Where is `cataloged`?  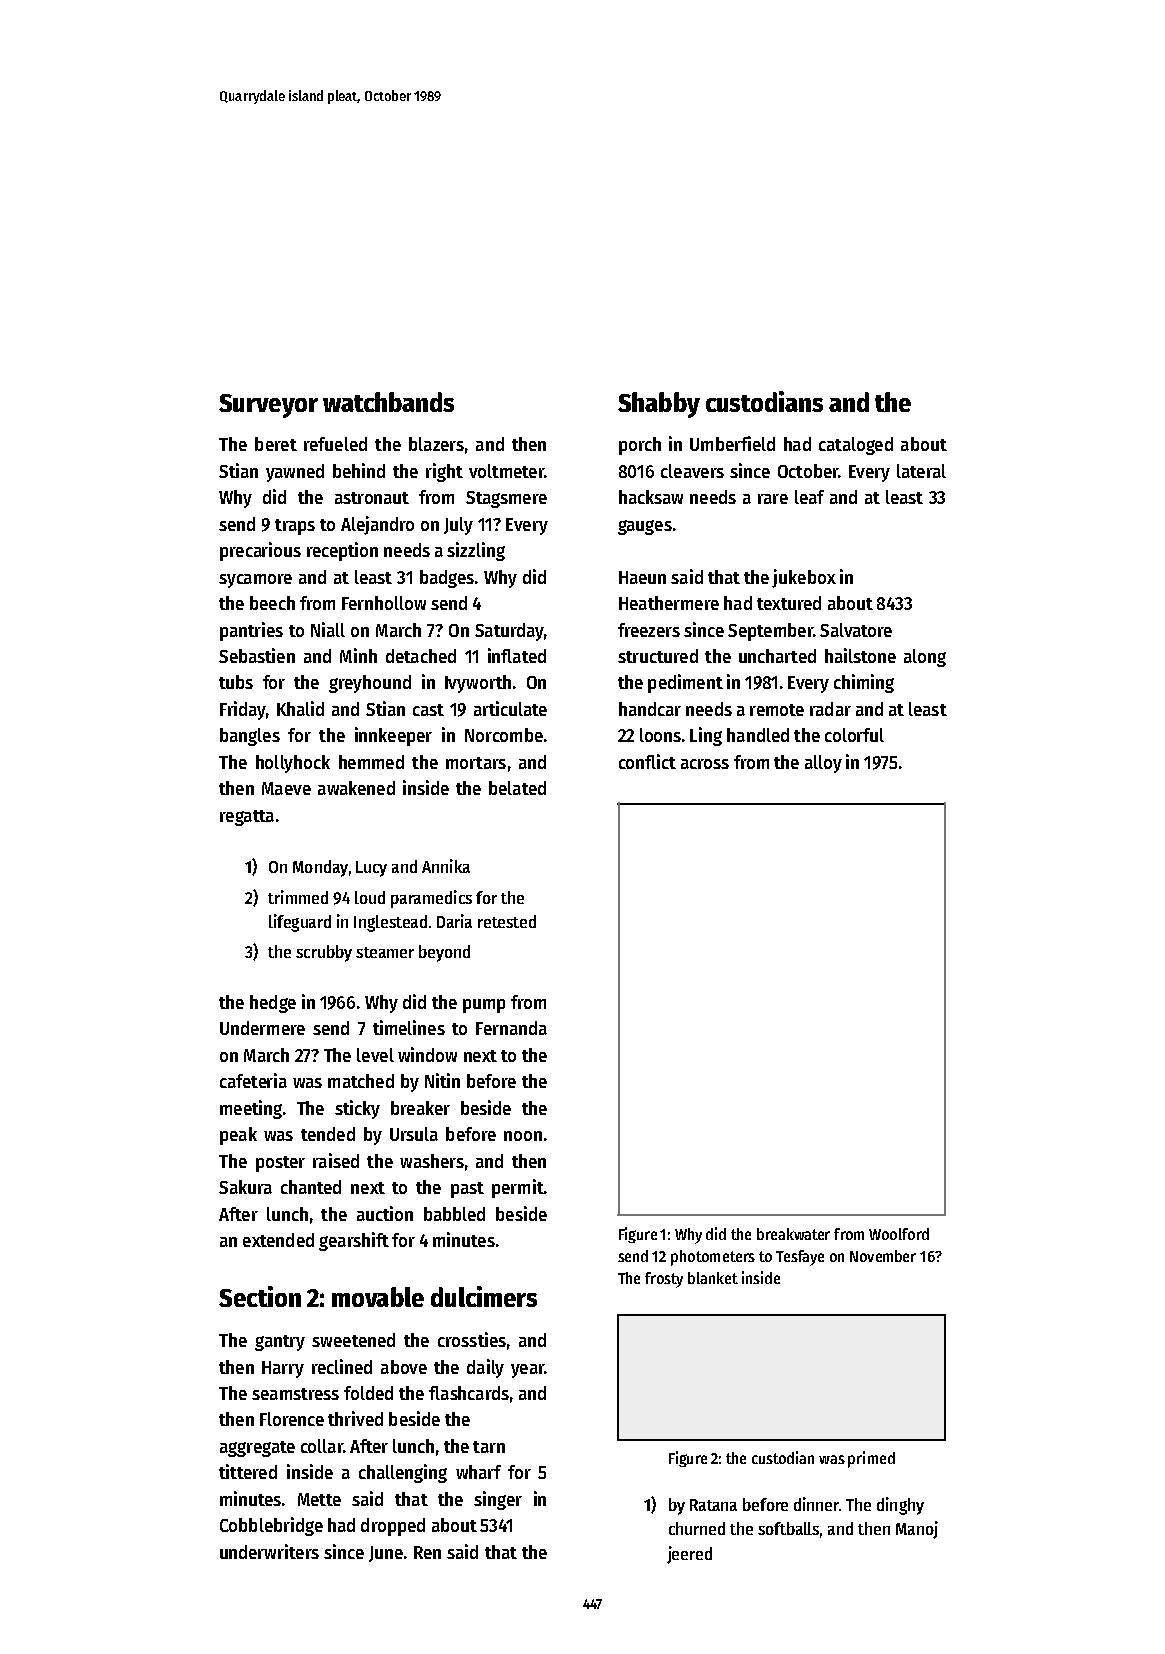
cataloged is located at coordinates (856, 446).
